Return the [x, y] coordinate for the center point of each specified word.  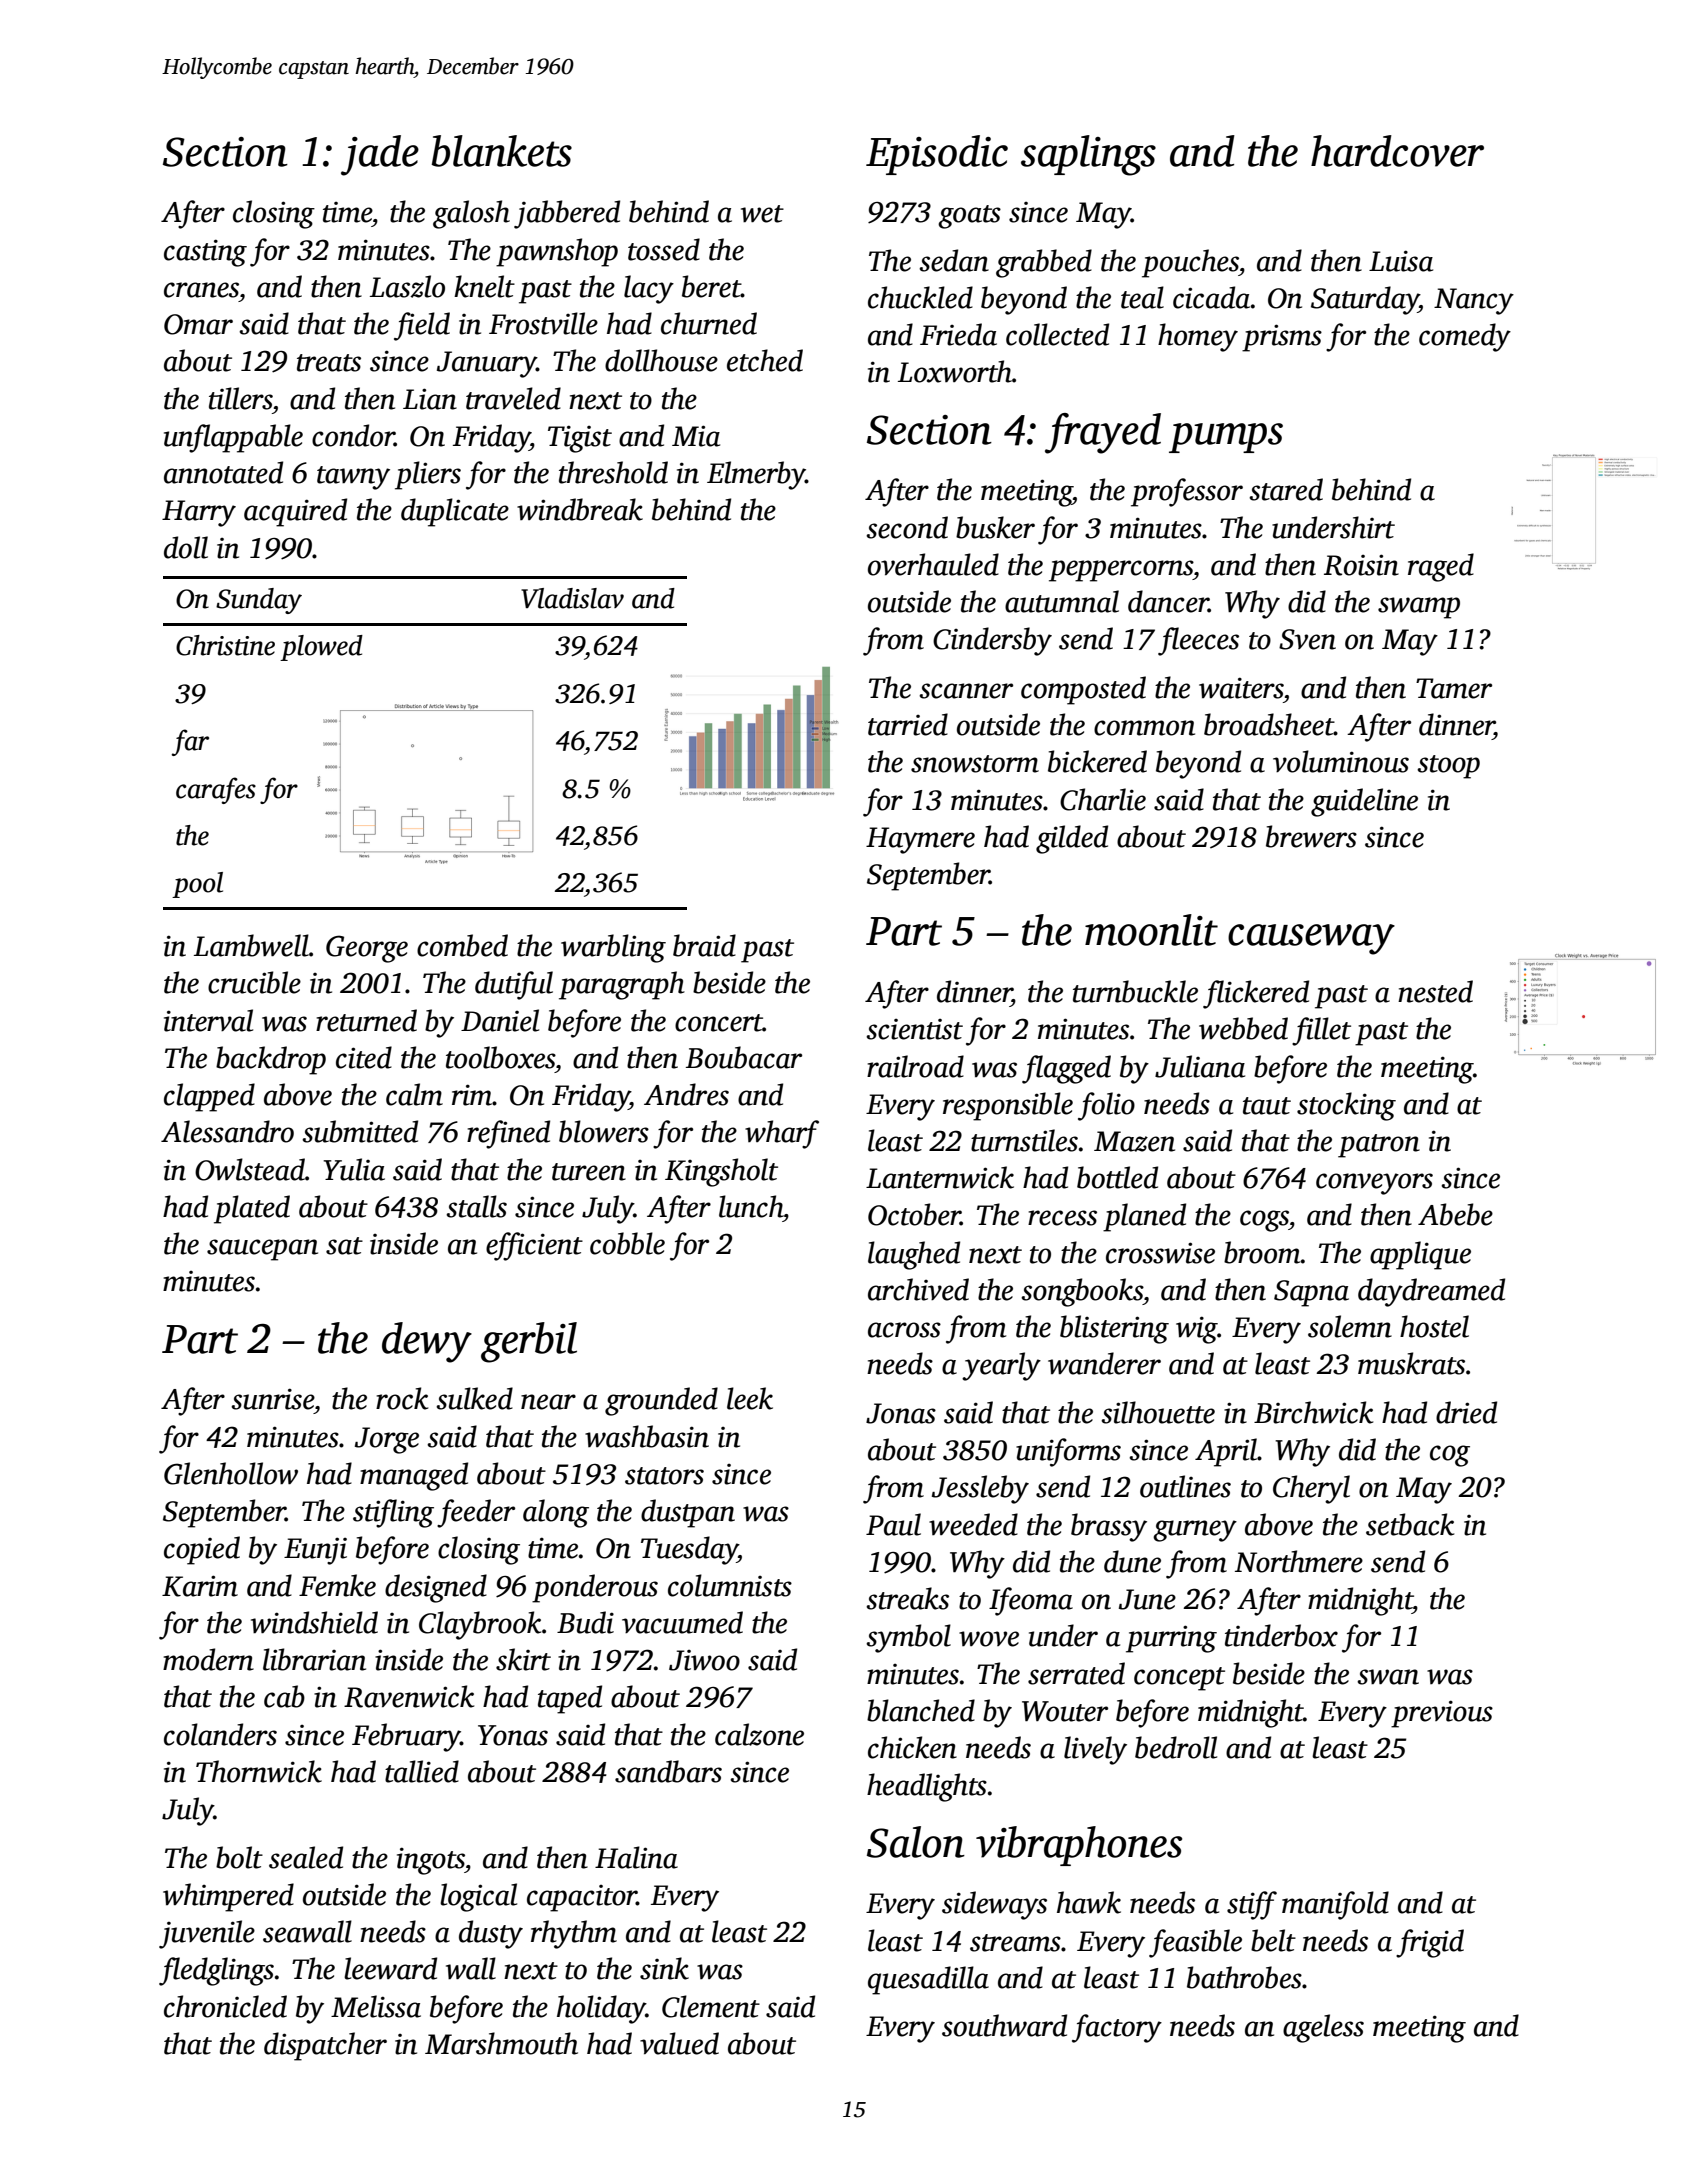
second [907, 527]
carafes [216, 790]
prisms [1282, 338]
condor [353, 435]
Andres [686, 1094]
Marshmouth [501, 2043]
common [1144, 728]
